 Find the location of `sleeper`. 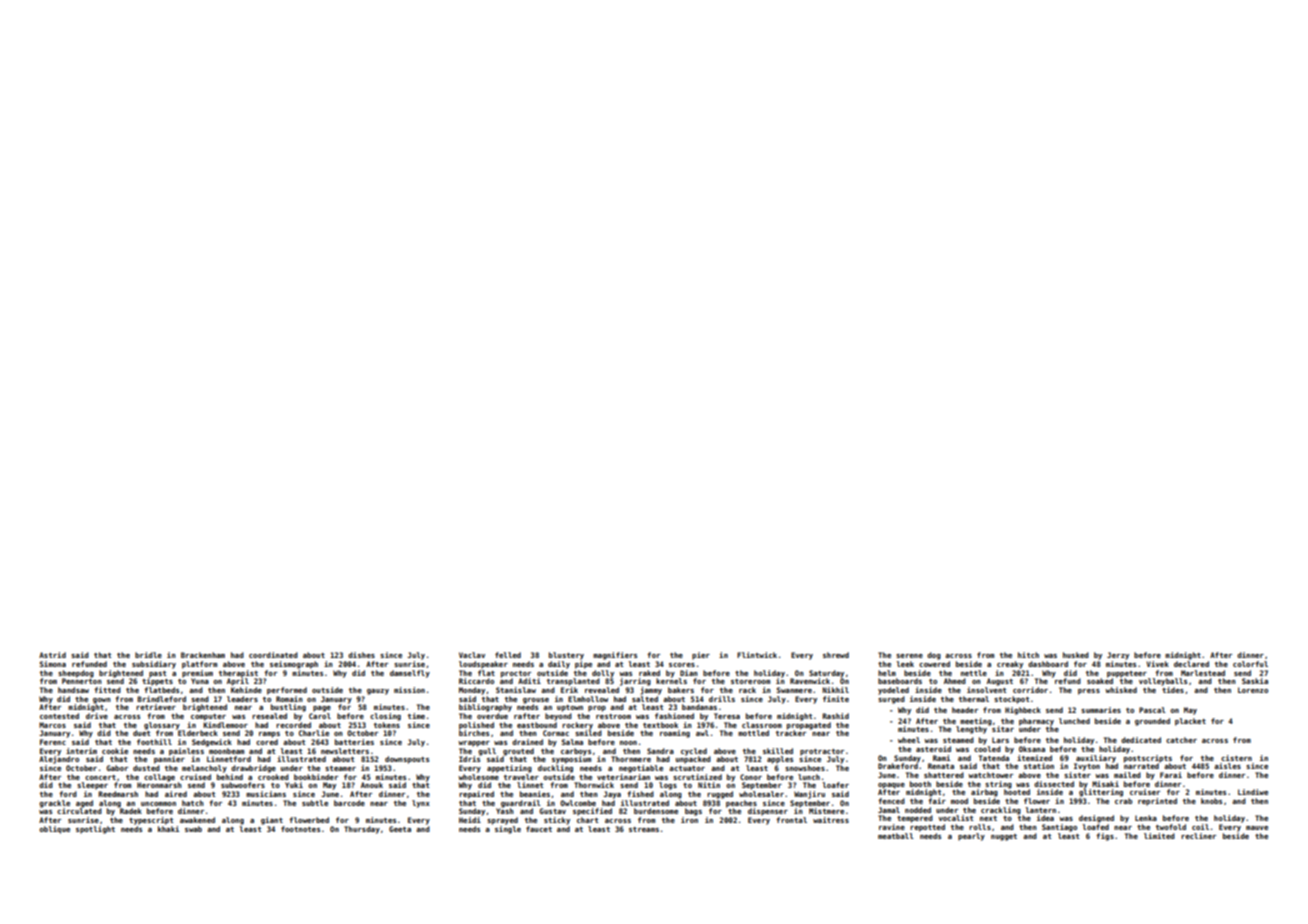

sleeper is located at coordinates (92, 786).
